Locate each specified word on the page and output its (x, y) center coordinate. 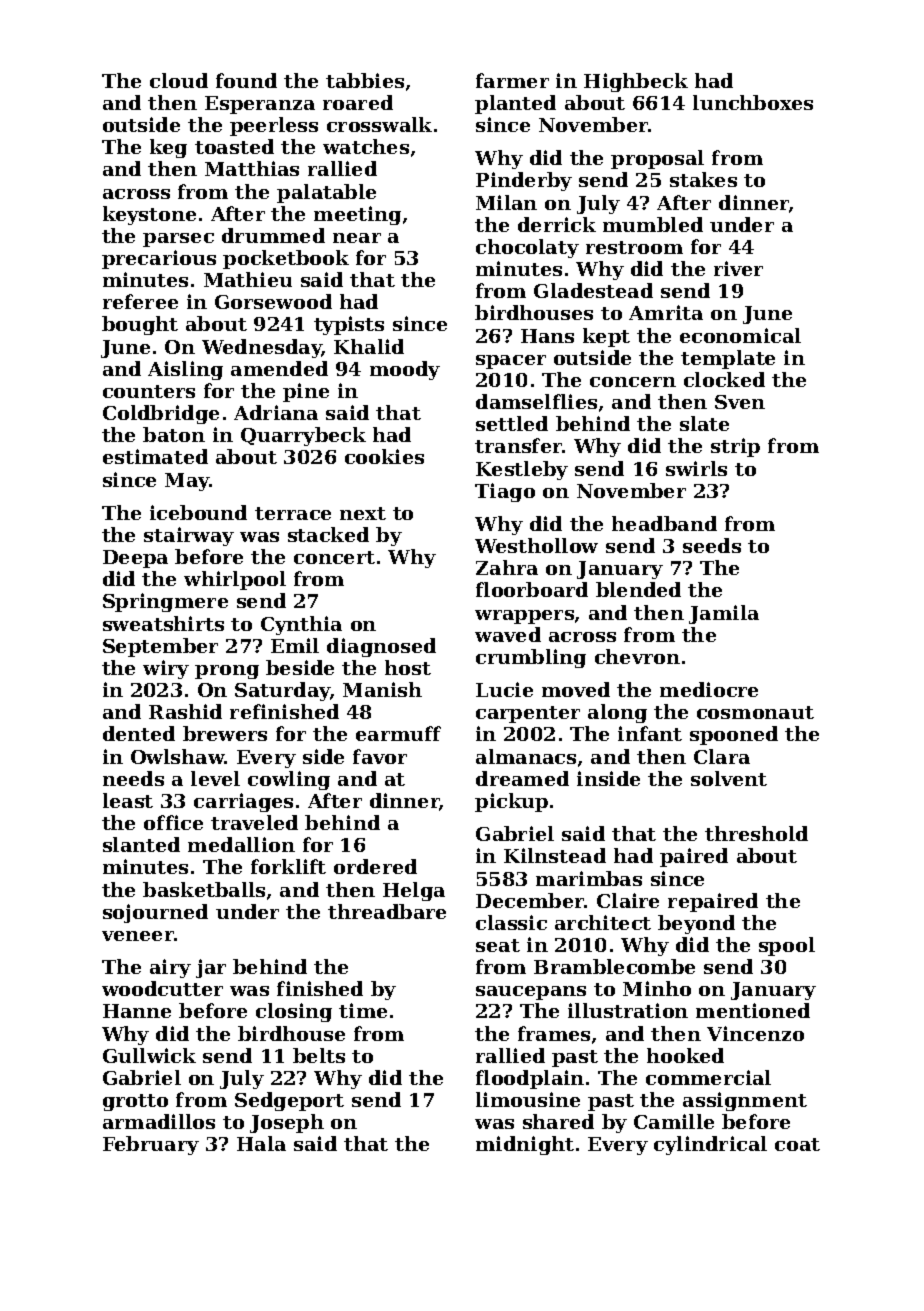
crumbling (531, 658)
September (160, 647)
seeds (712, 545)
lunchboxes (753, 102)
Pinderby (524, 181)
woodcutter (162, 988)
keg (168, 148)
